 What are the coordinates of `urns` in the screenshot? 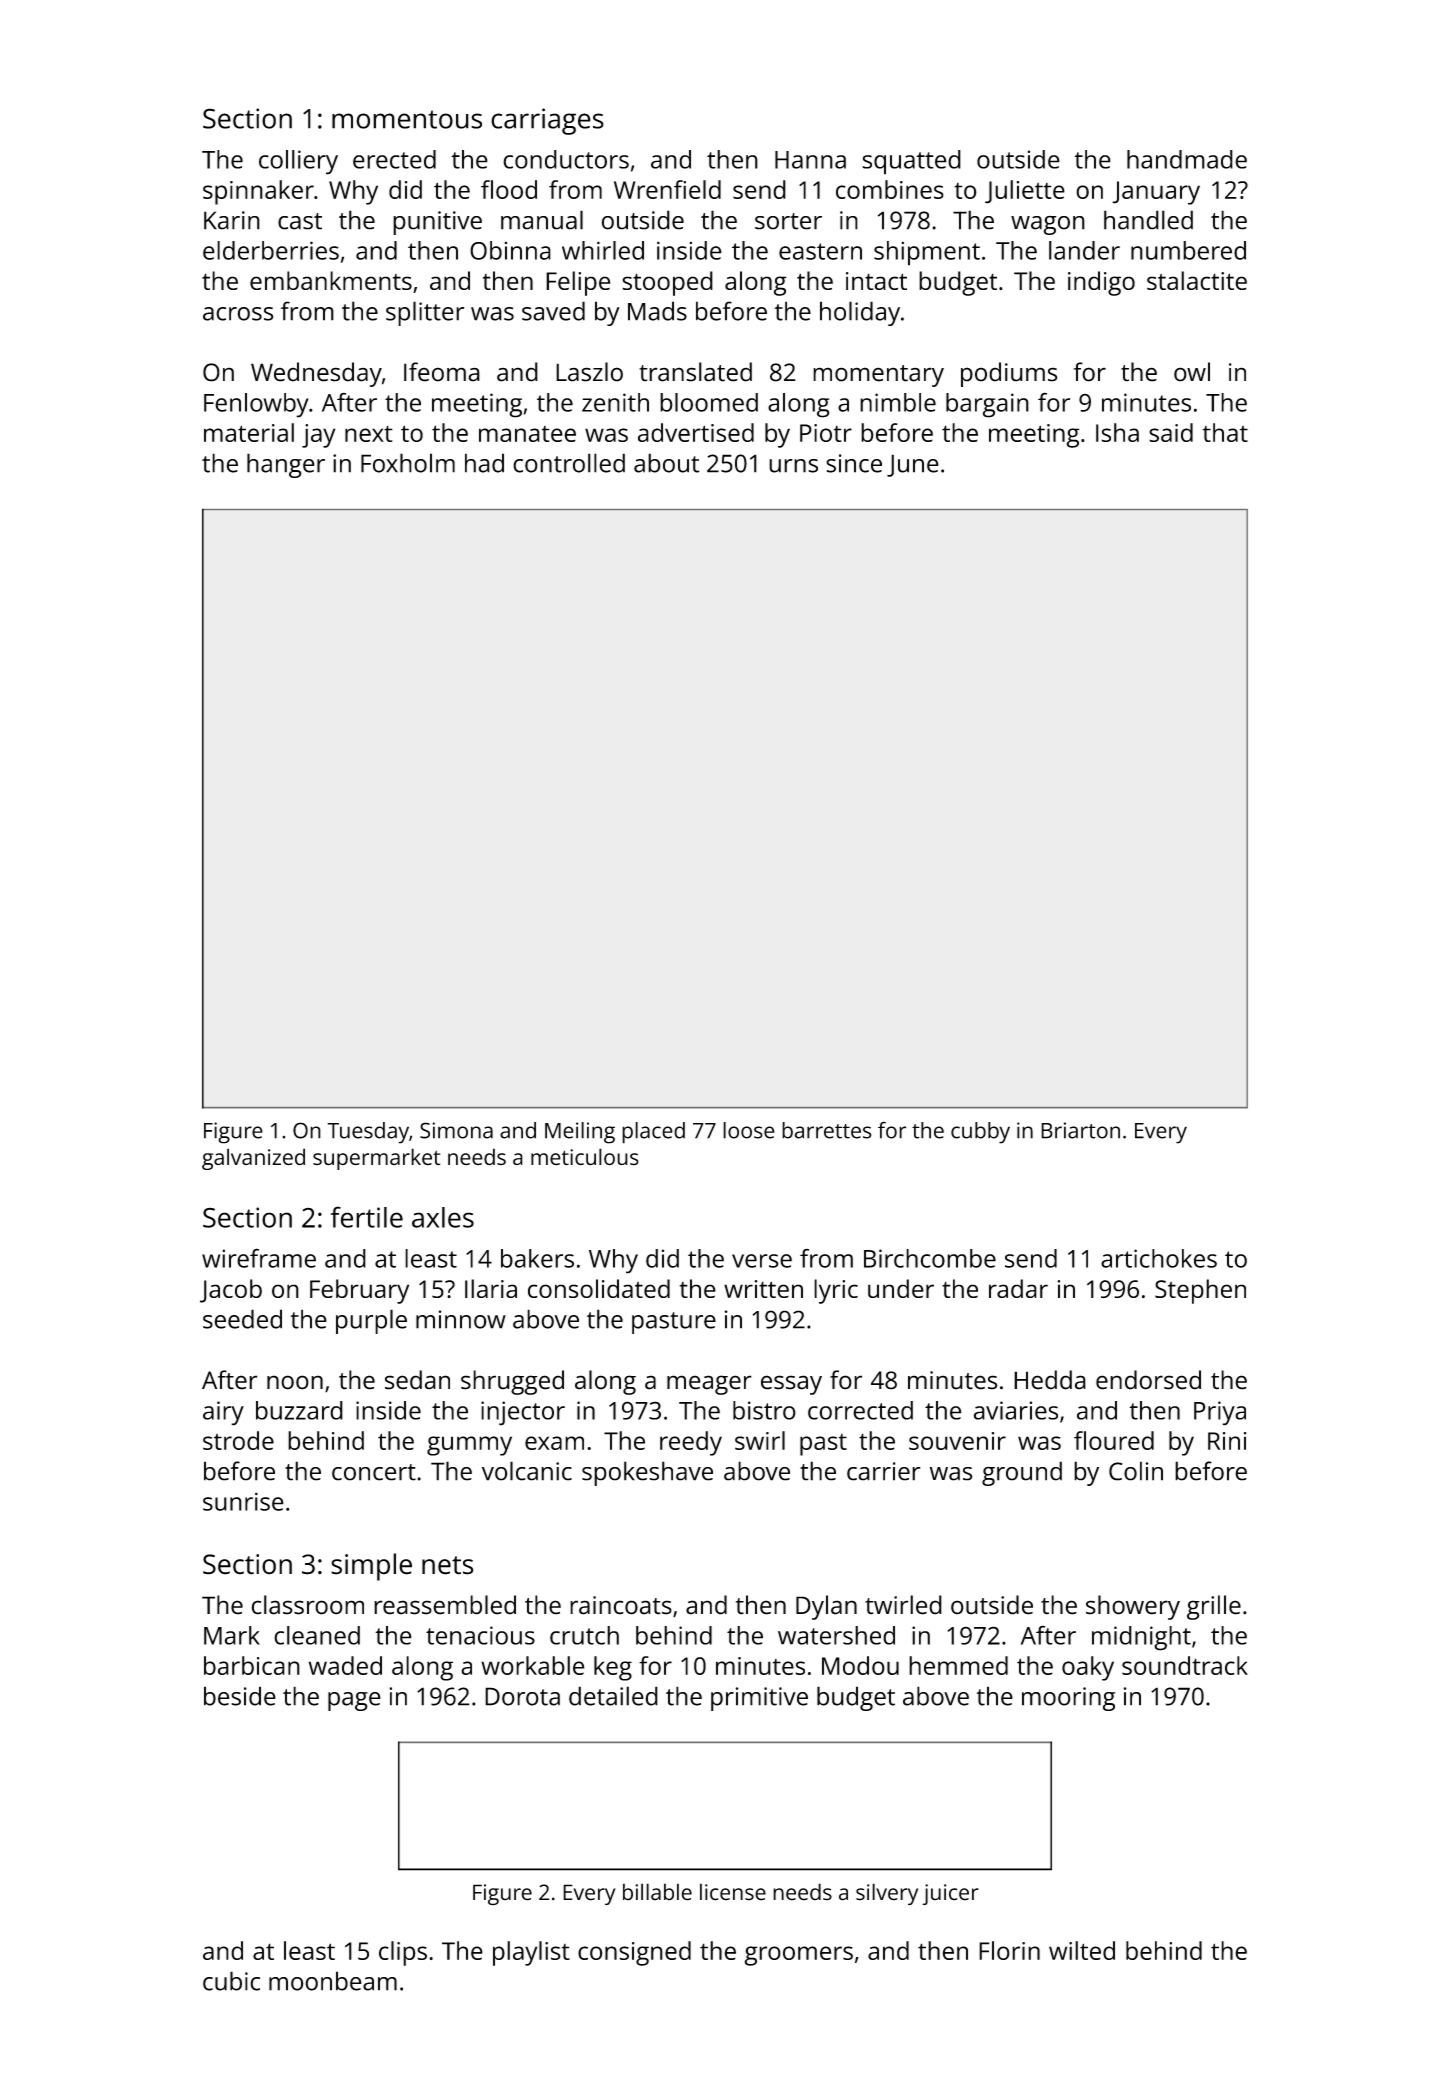 It's located at (793, 466).
